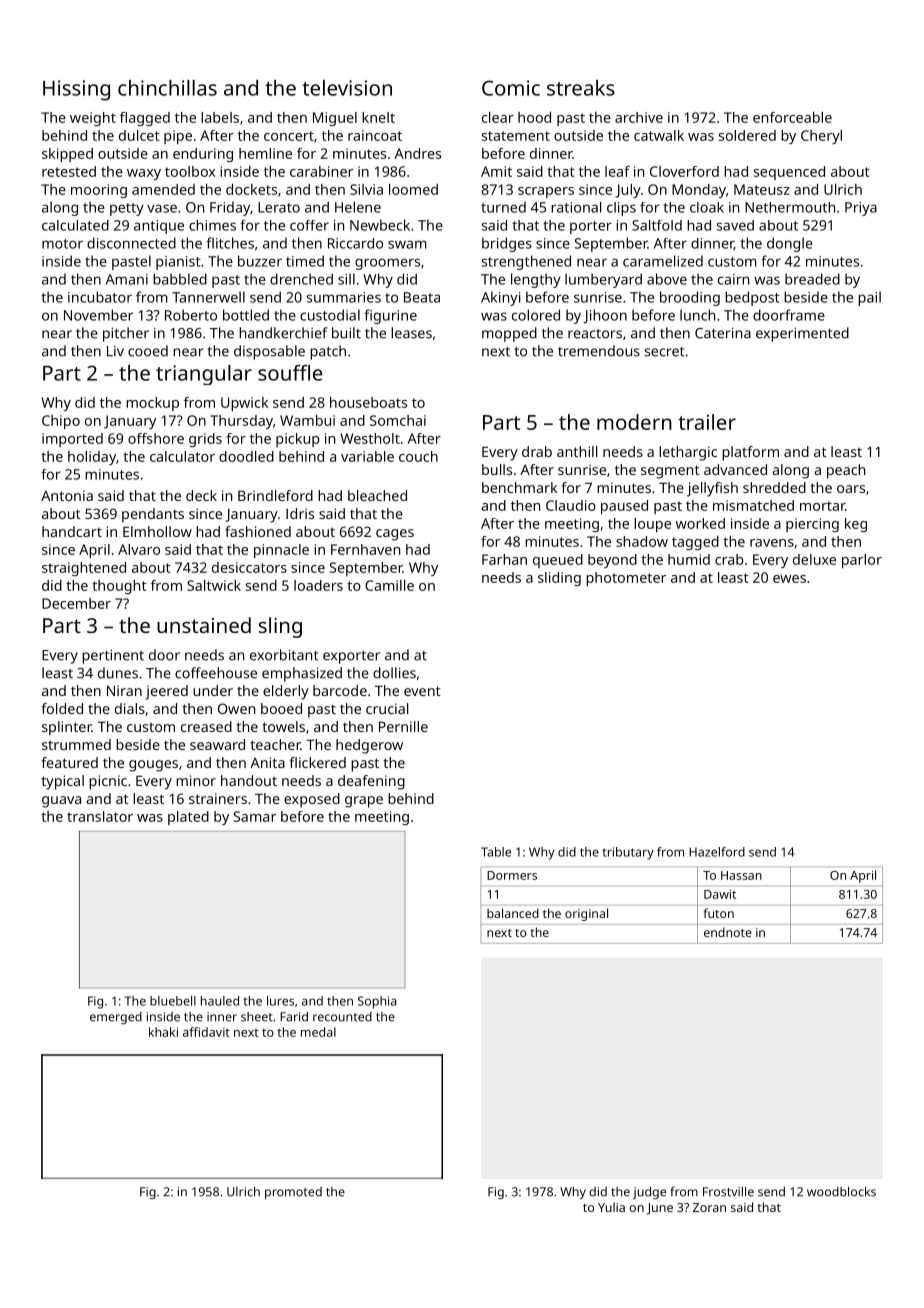 The image size is (924, 1308). Describe the element at coordinates (367, 456) in the screenshot. I see `variable` at that location.
